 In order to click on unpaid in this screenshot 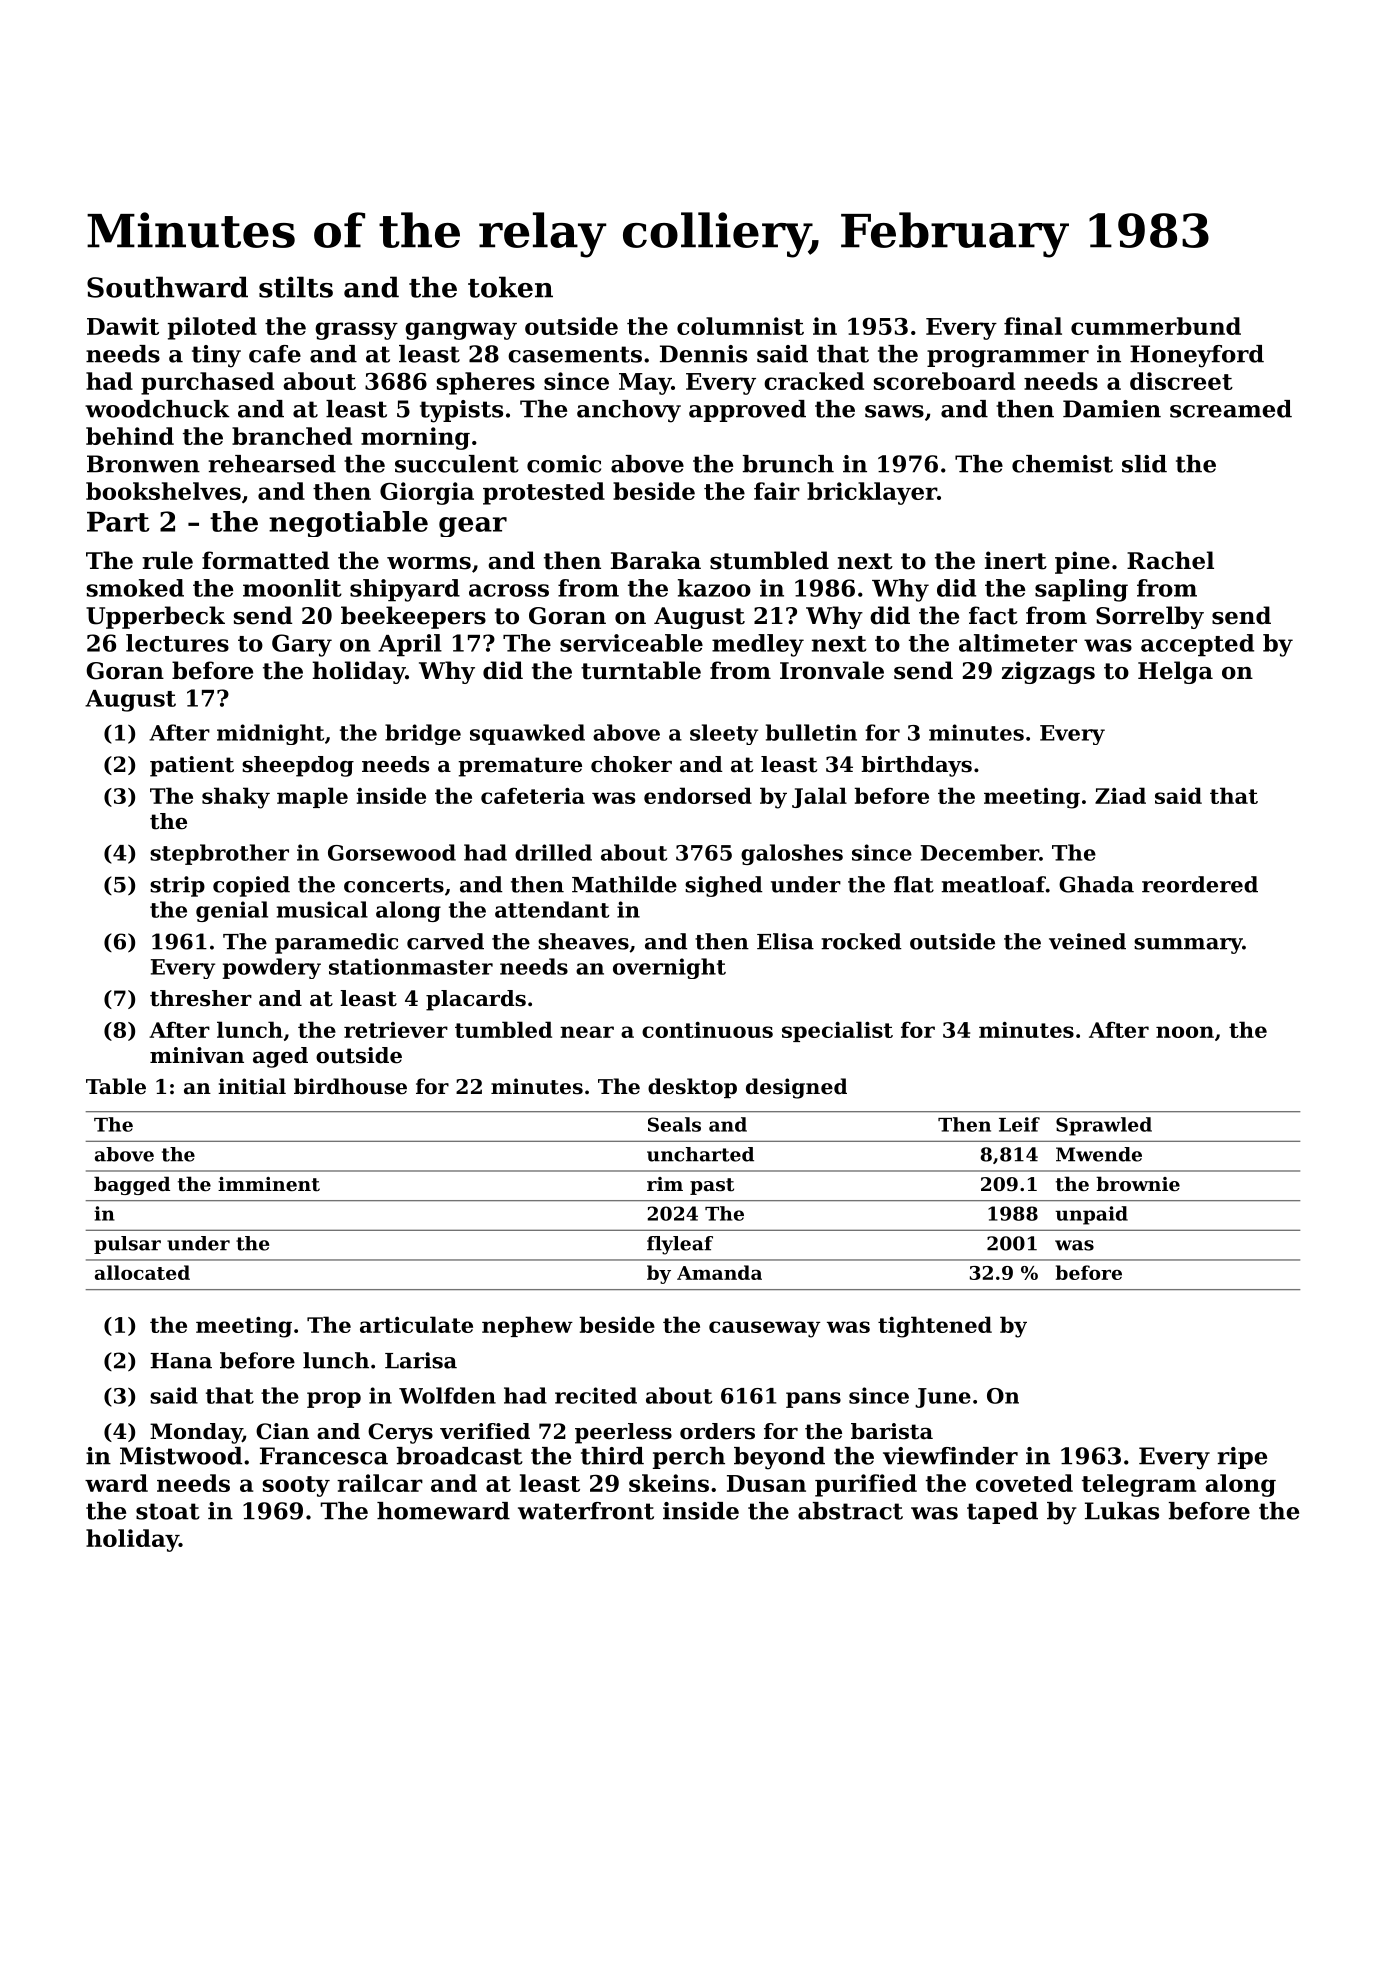, I will do `click(1091, 1215)`.
